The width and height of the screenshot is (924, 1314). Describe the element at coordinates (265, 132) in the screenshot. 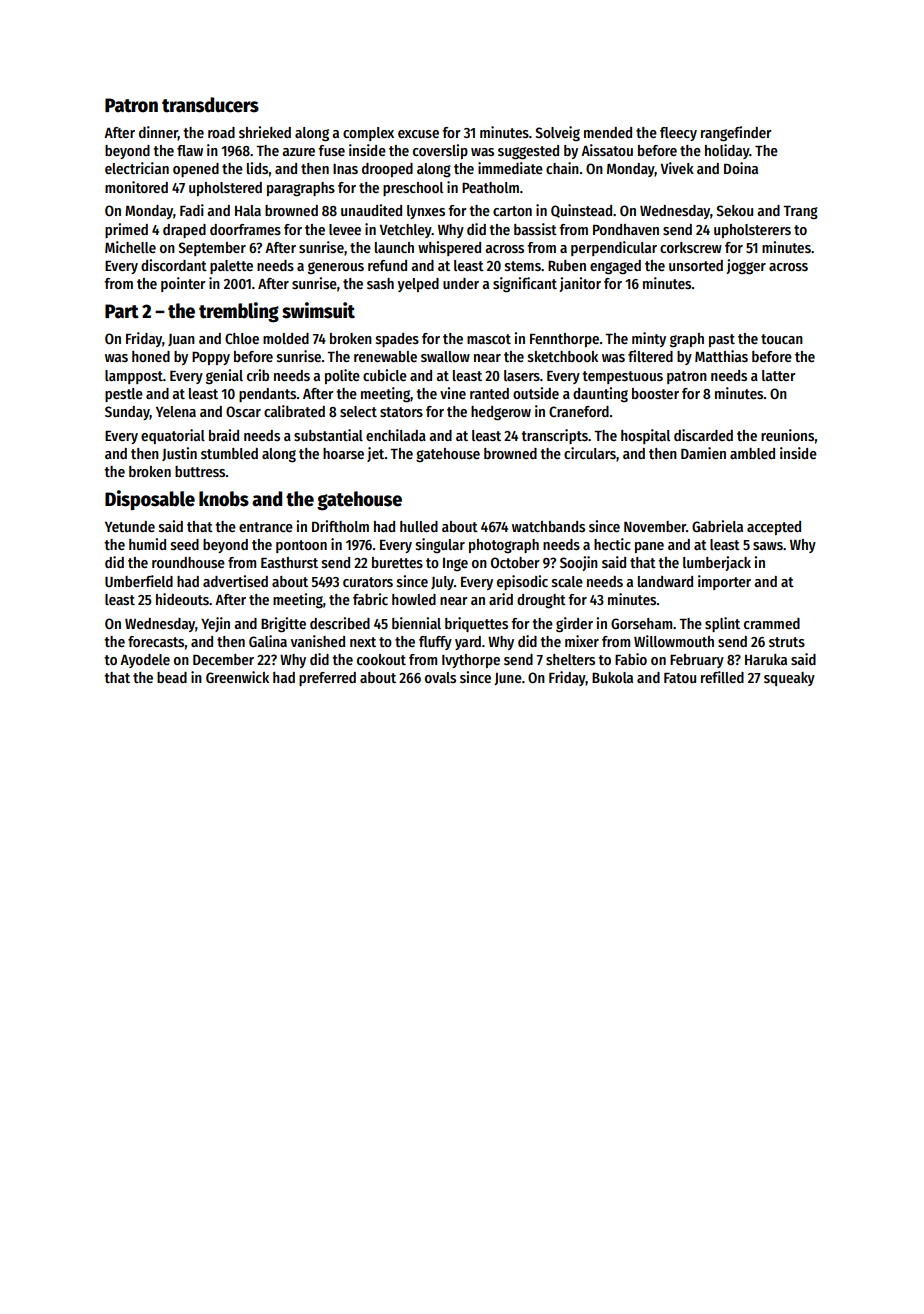

I see `shrieked` at that location.
